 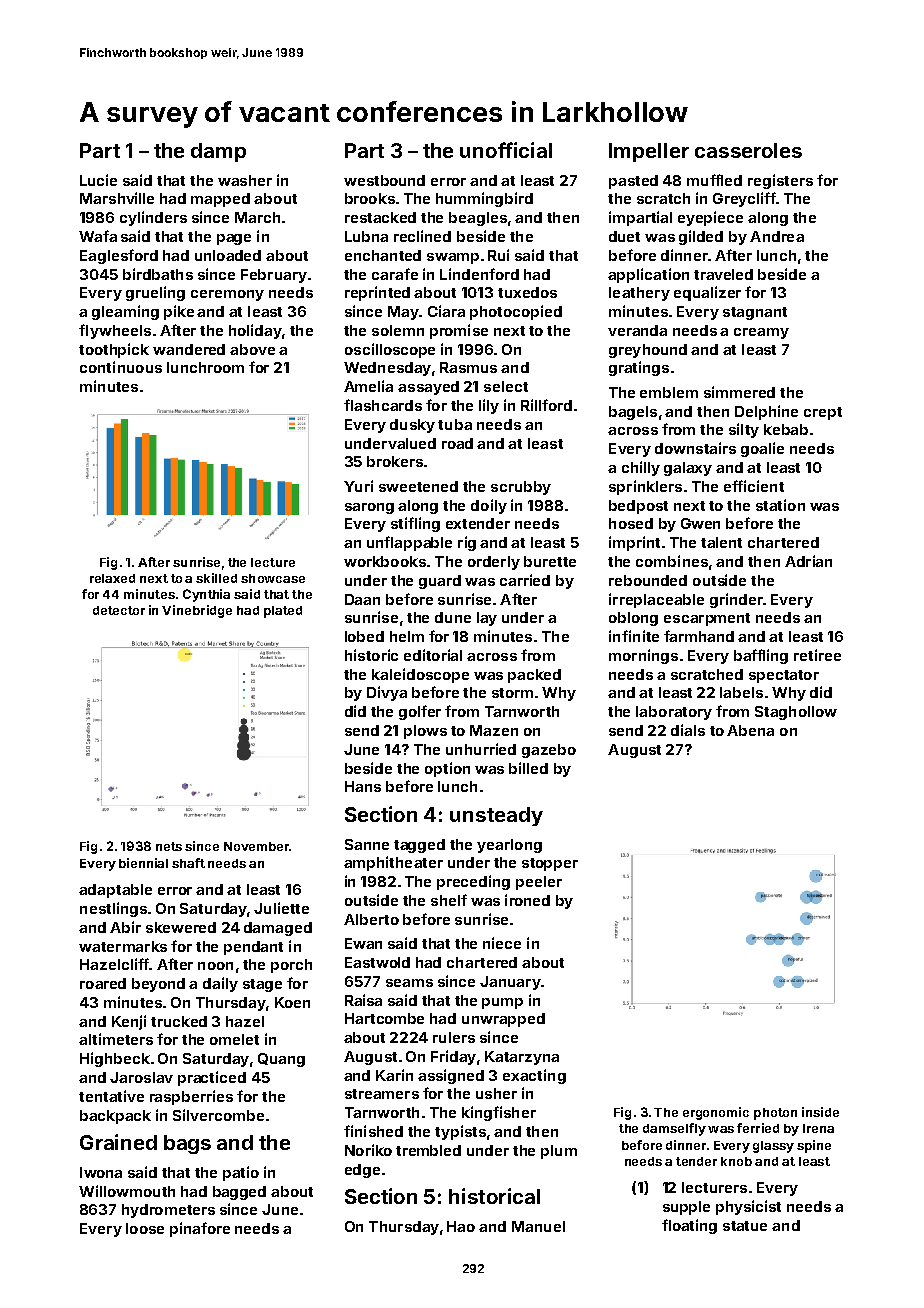 What do you see at coordinates (538, 1226) in the screenshot?
I see `Manuel` at bounding box center [538, 1226].
